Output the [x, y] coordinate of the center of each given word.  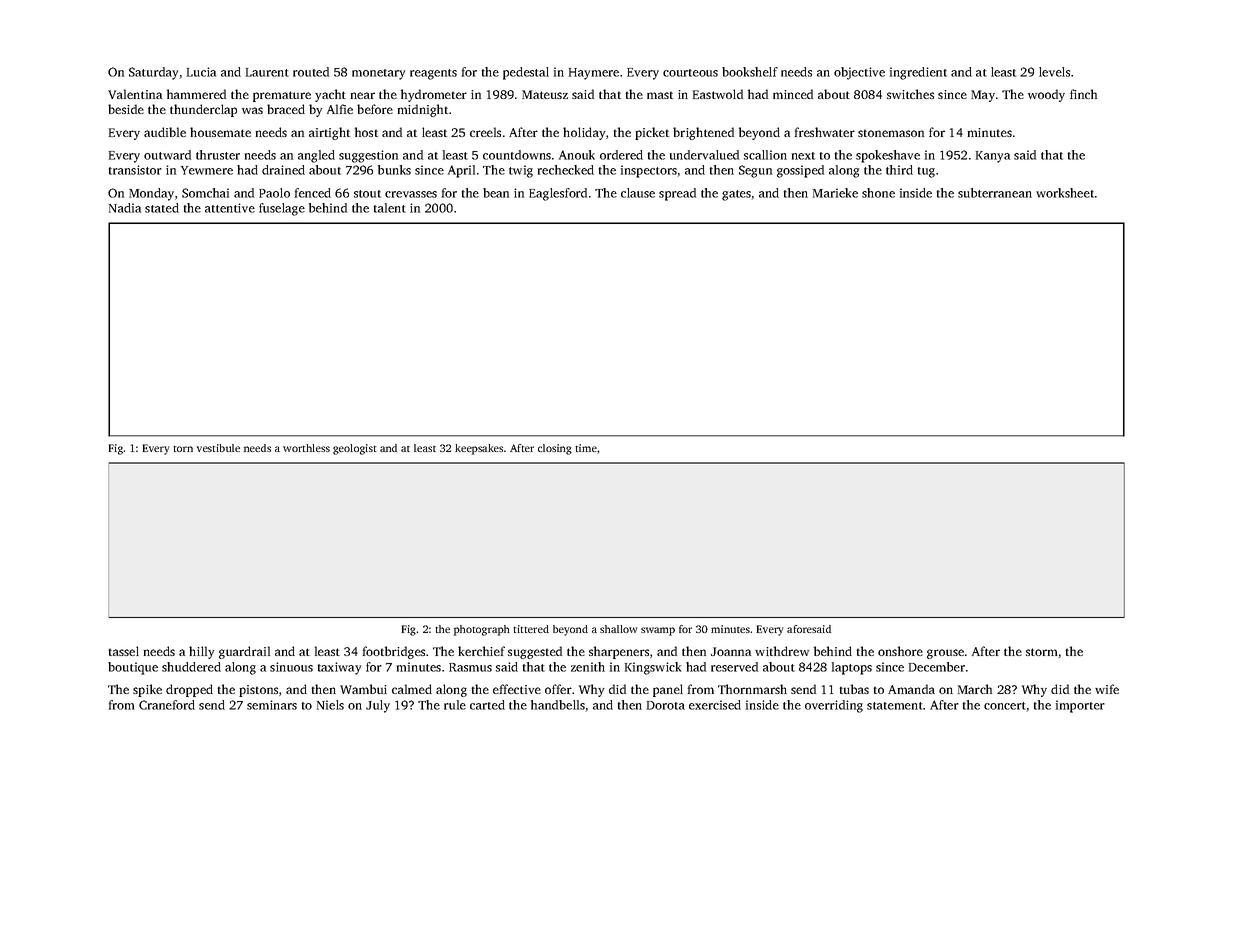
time [586, 448]
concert [1005, 706]
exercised [715, 705]
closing [555, 449]
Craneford [167, 705]
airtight [329, 133]
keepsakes [479, 449]
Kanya [993, 157]
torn [183, 449]
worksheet [1065, 193]
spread [677, 194]
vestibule [218, 448]
